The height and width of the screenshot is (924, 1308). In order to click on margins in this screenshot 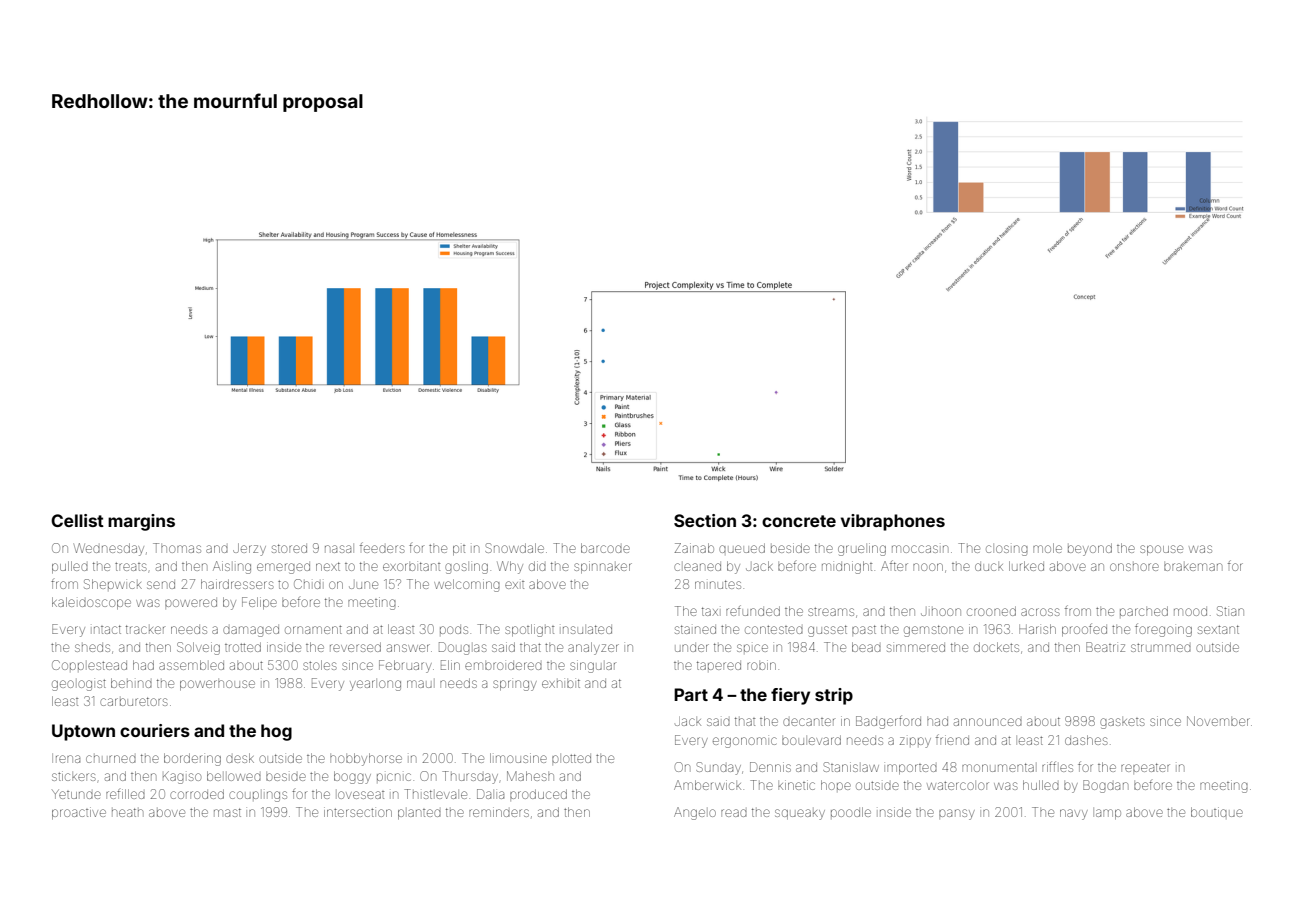, I will do `click(141, 522)`.
